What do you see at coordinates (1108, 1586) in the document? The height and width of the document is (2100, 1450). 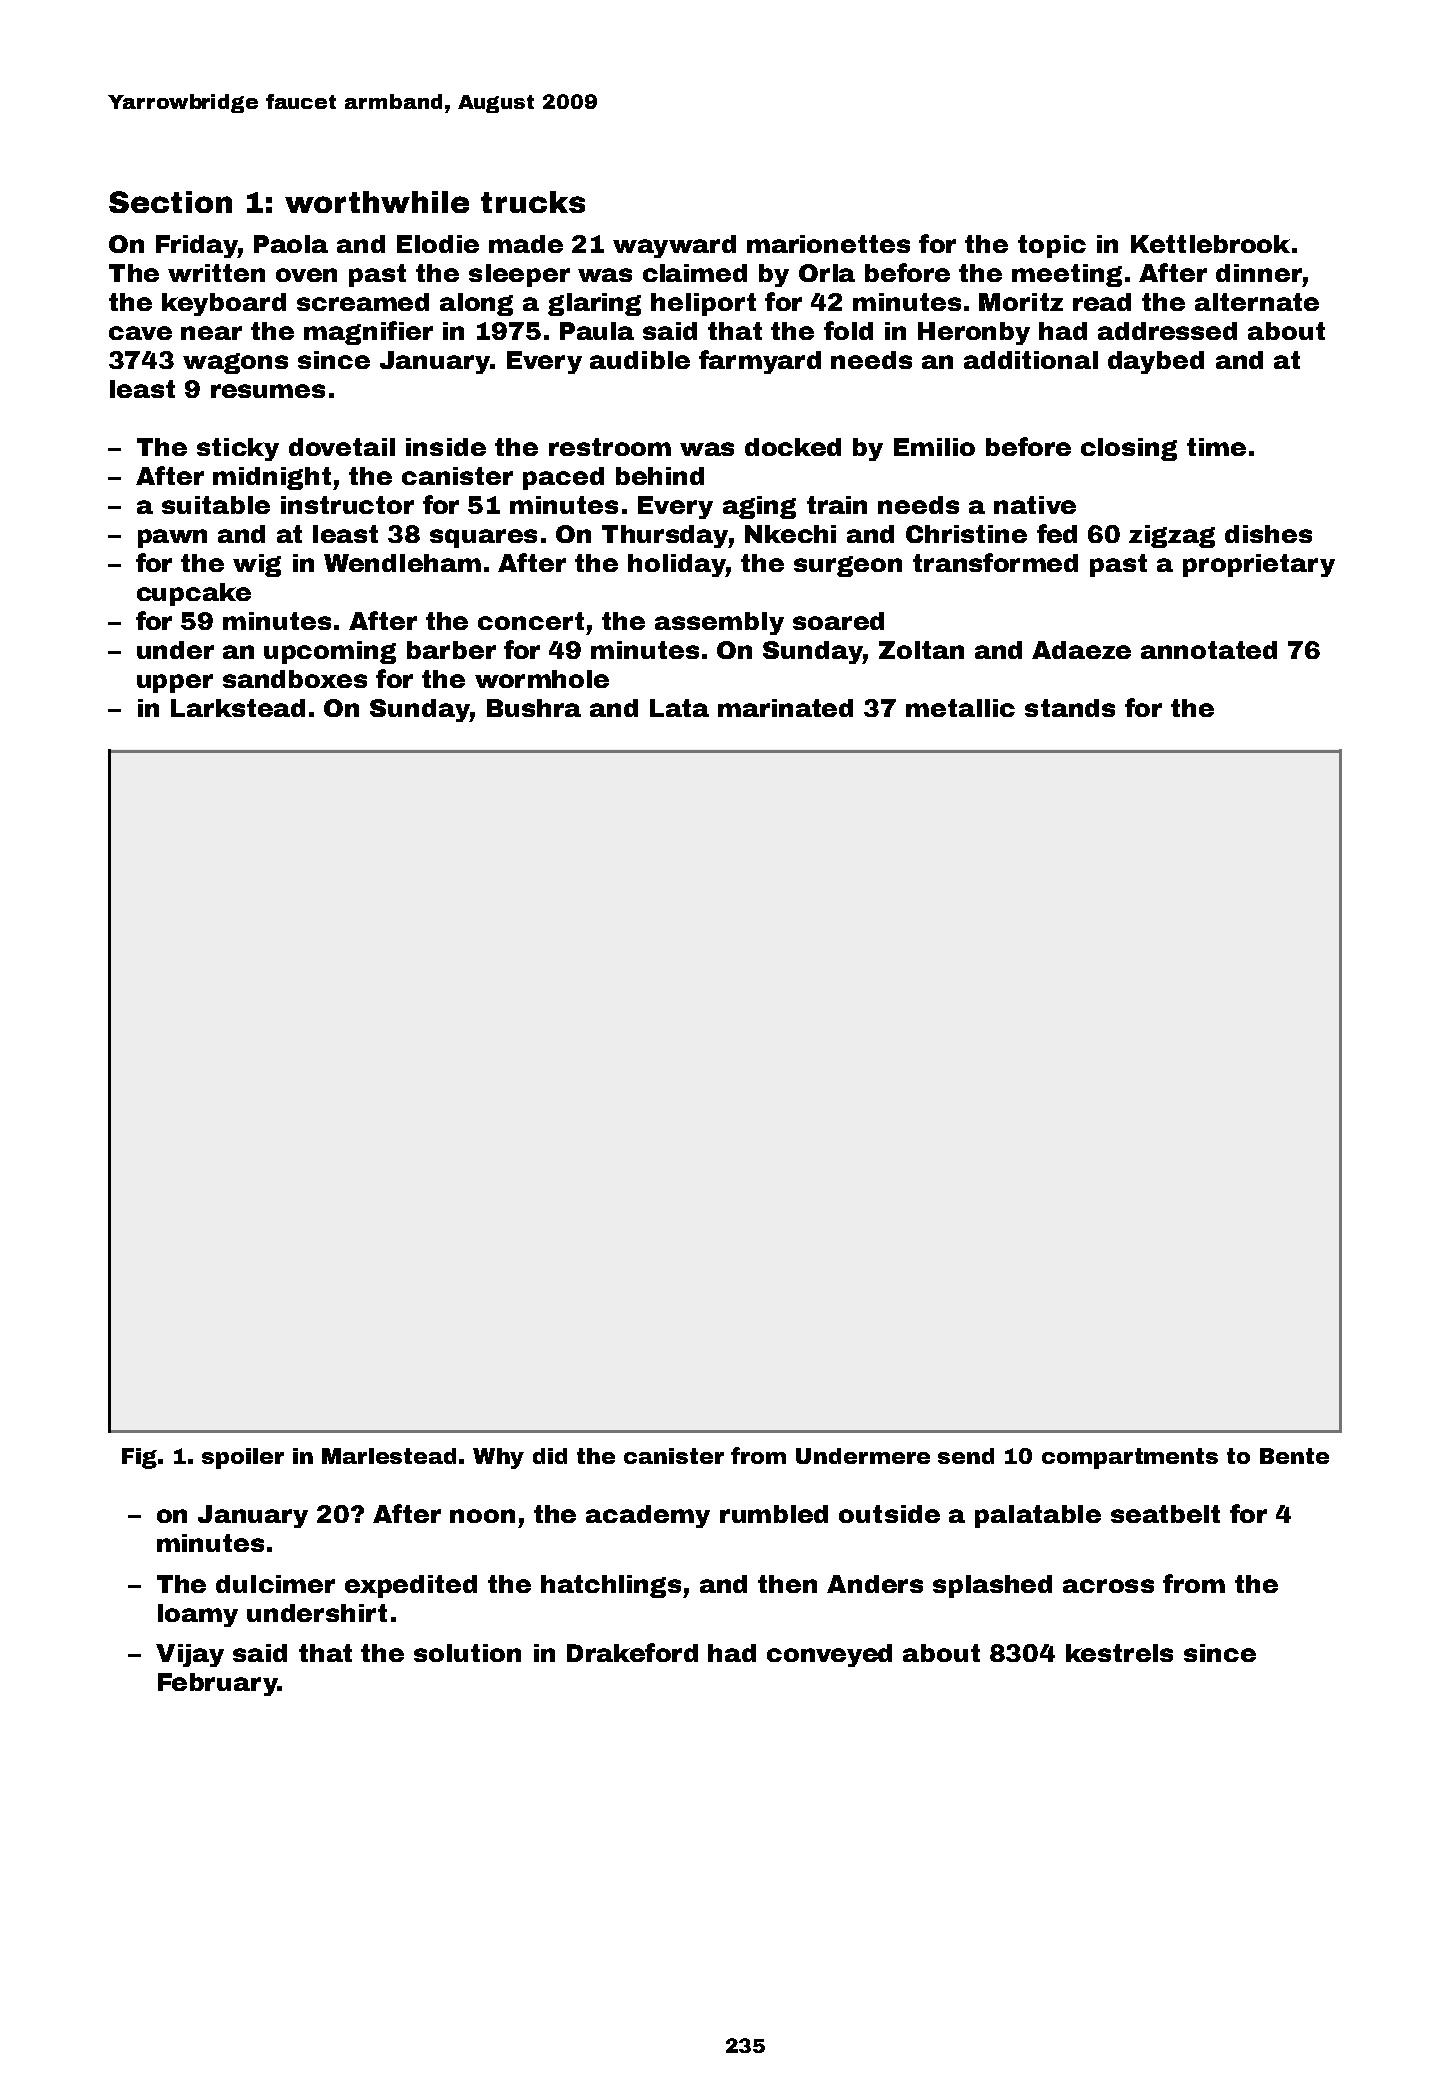 I see `across` at bounding box center [1108, 1586].
